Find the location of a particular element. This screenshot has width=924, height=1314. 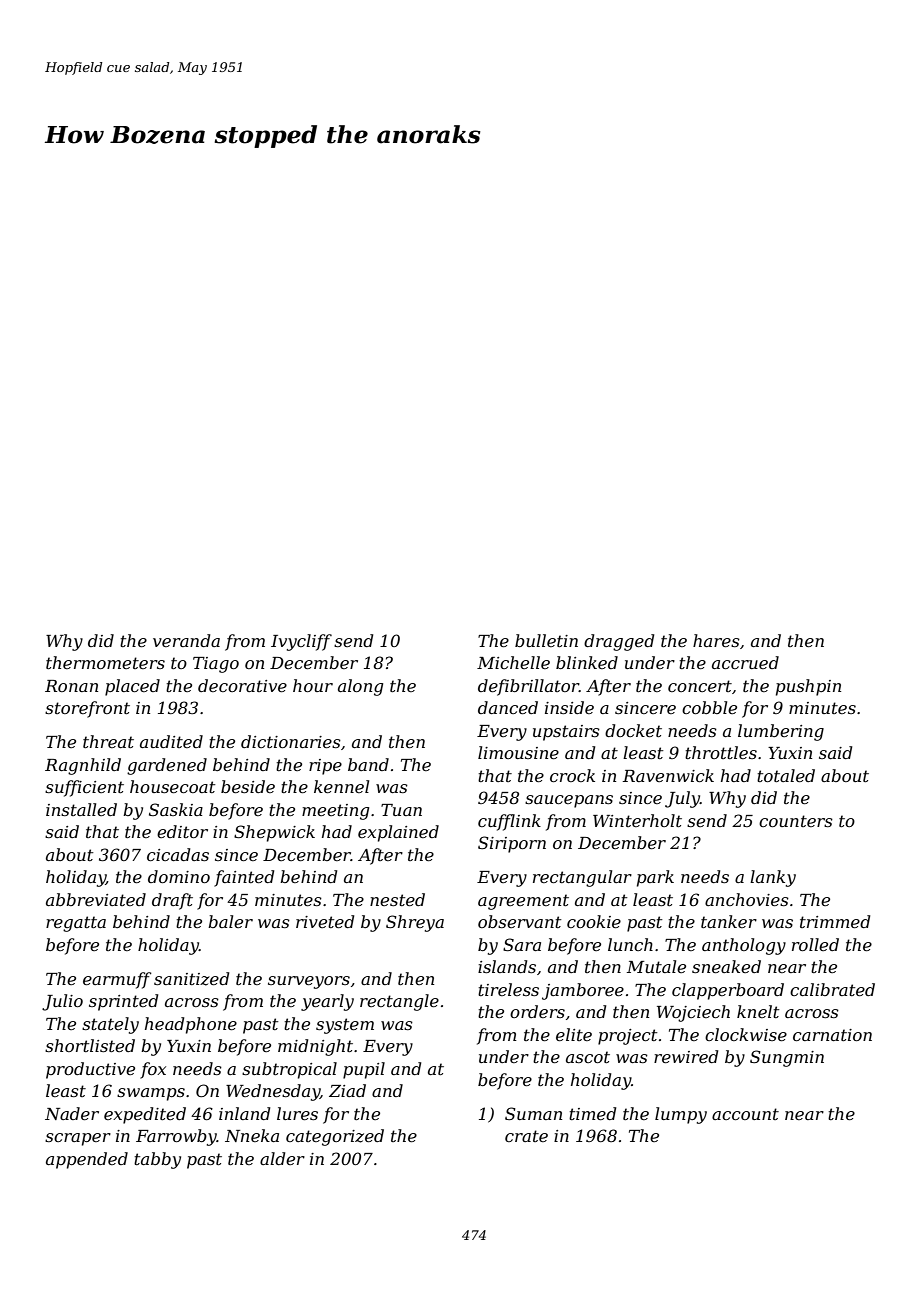

Sara is located at coordinates (522, 944).
